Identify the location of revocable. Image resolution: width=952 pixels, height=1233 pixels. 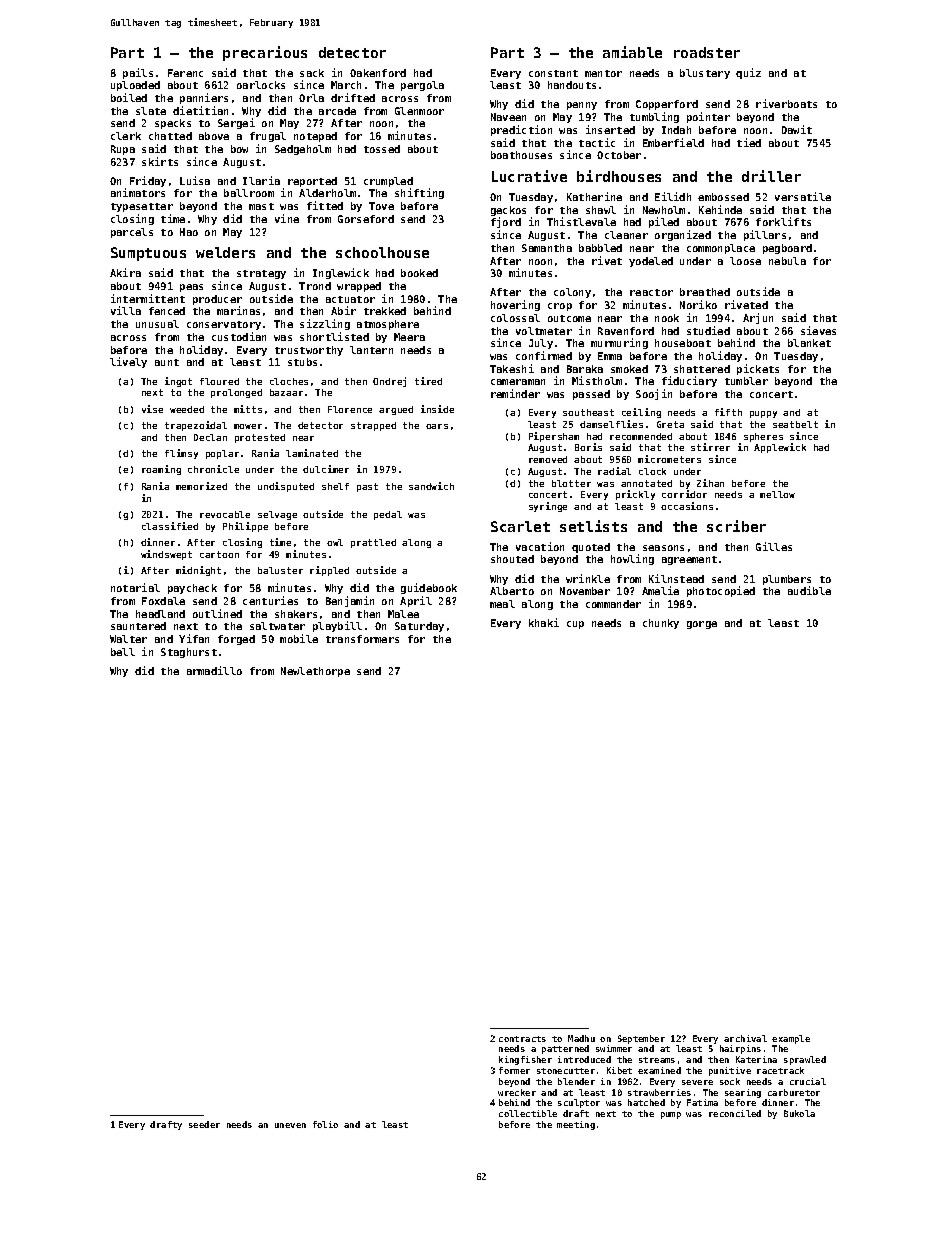
(225, 514).
